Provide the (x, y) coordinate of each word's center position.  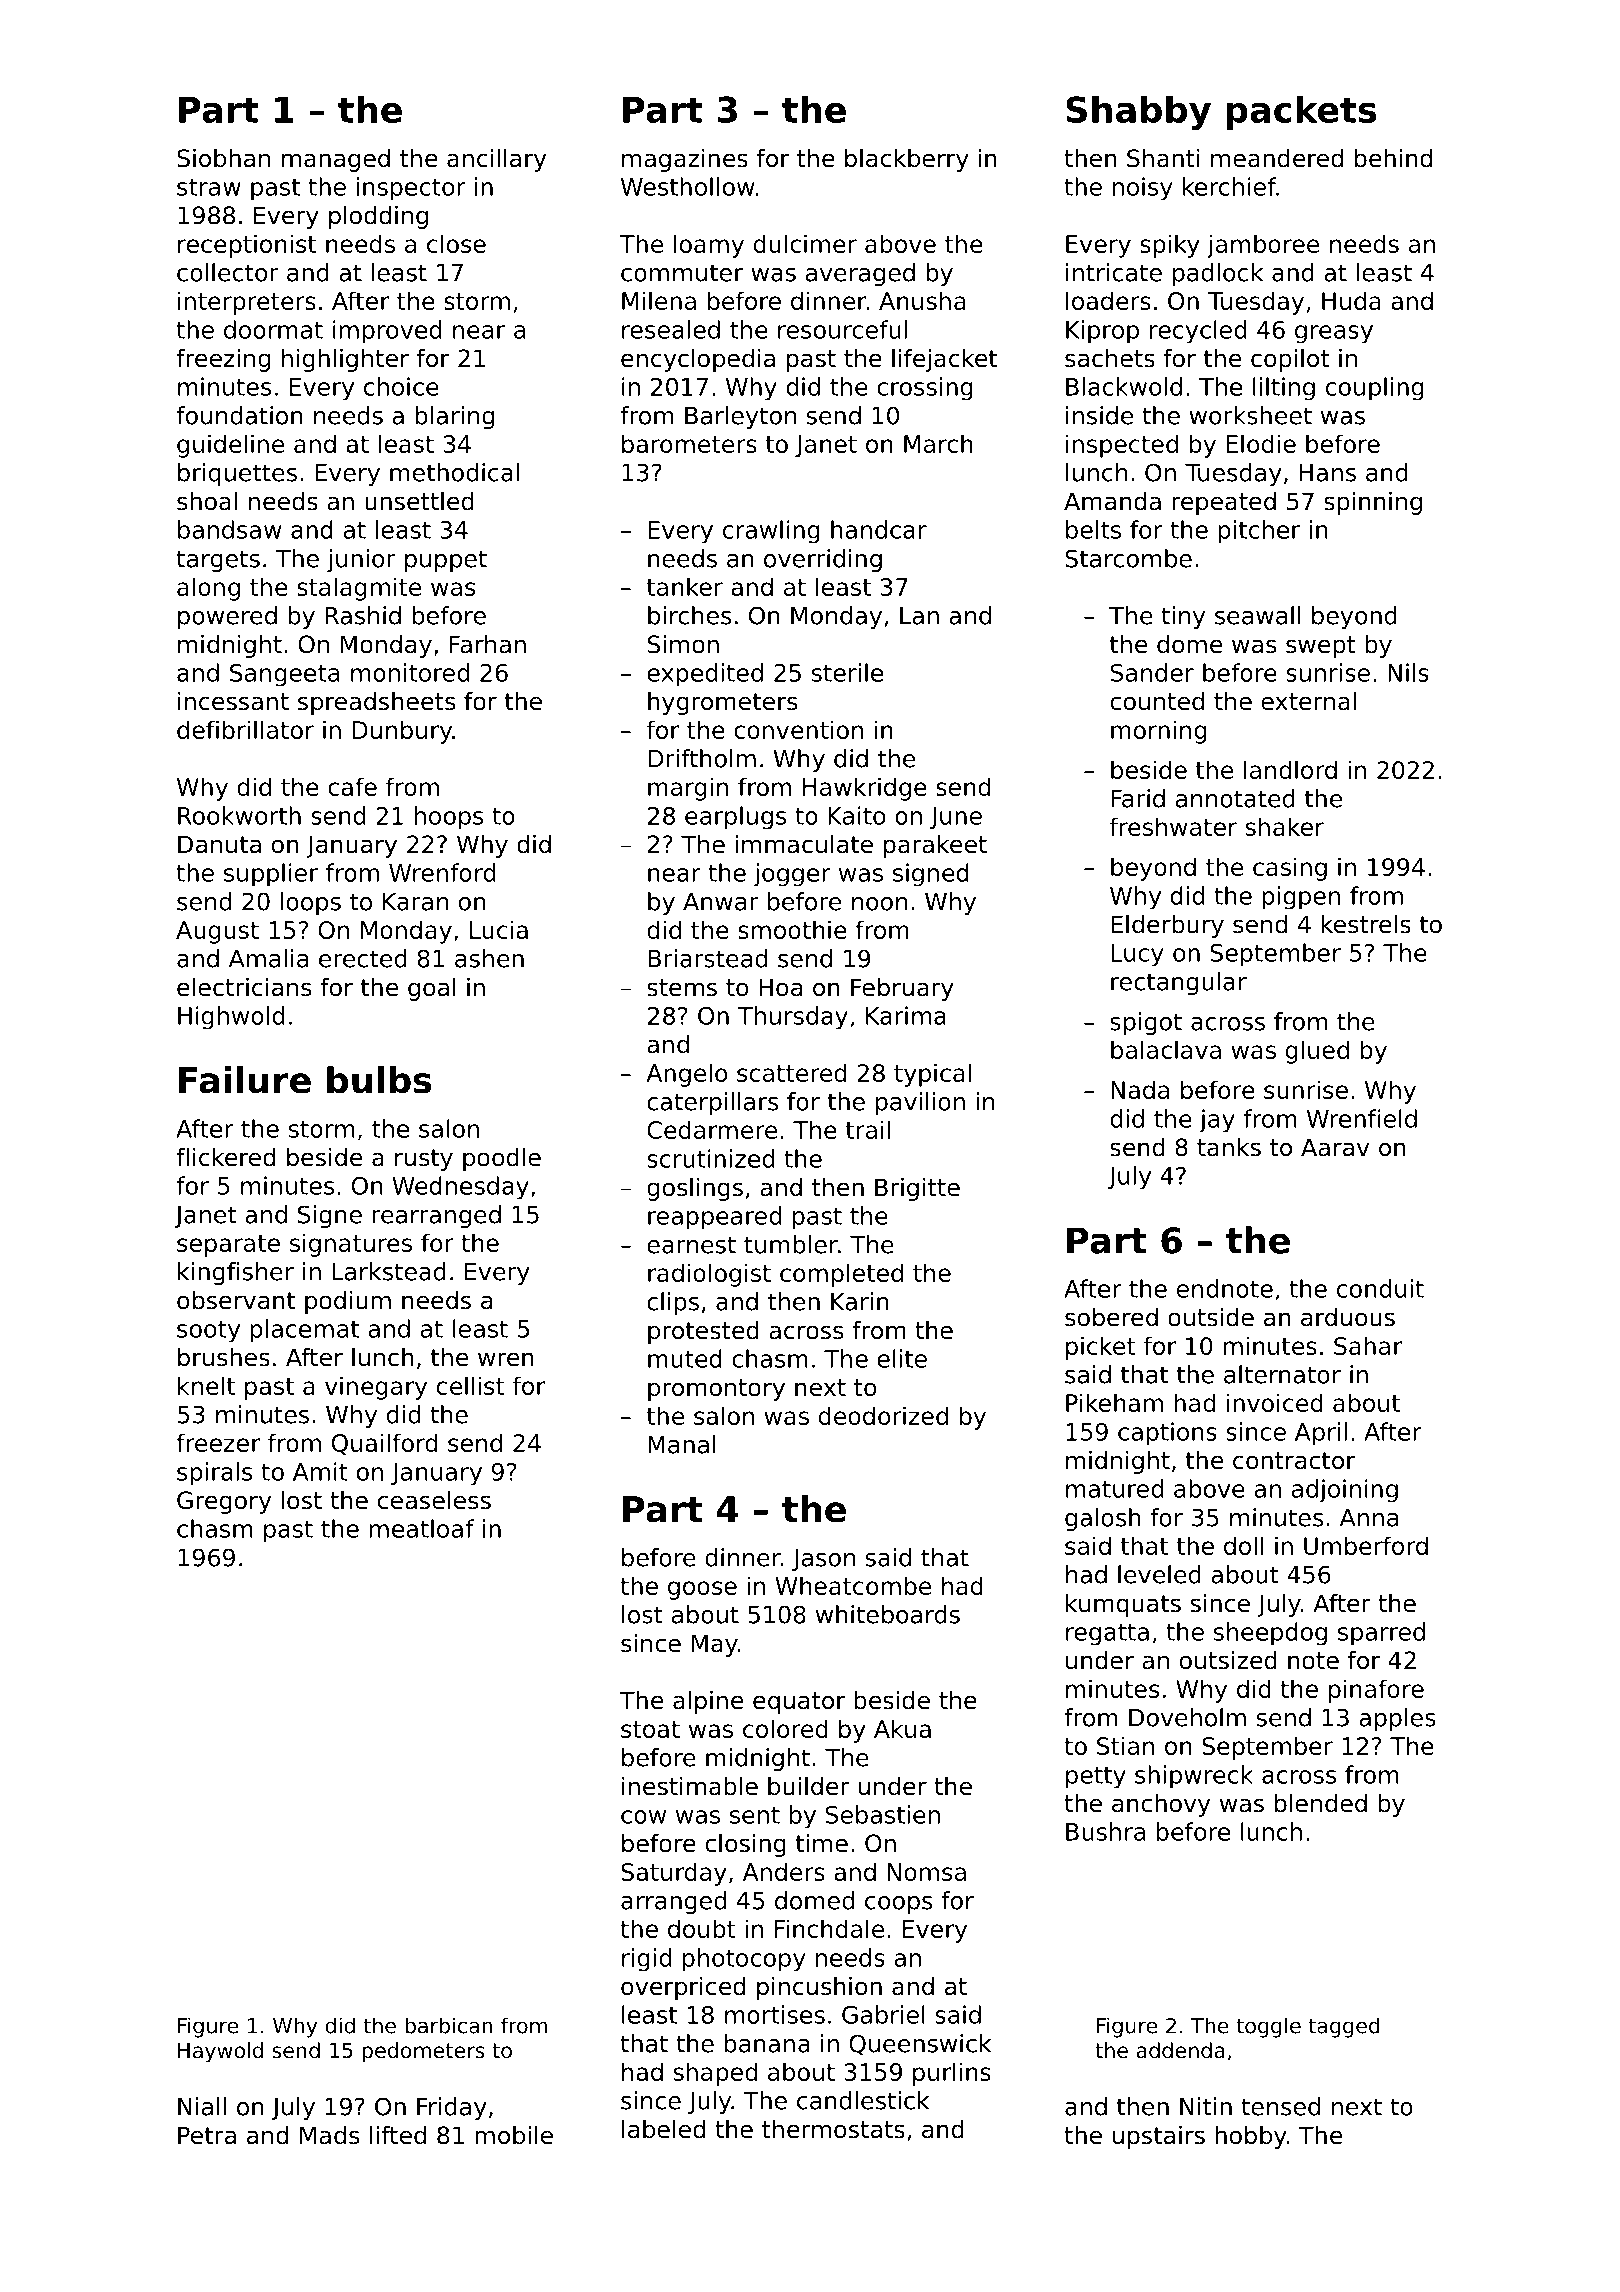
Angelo (686, 1075)
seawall (1258, 615)
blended (1321, 1803)
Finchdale (829, 1928)
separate (228, 1246)
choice (401, 386)
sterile (847, 672)
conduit (1380, 1288)
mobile (514, 2135)
